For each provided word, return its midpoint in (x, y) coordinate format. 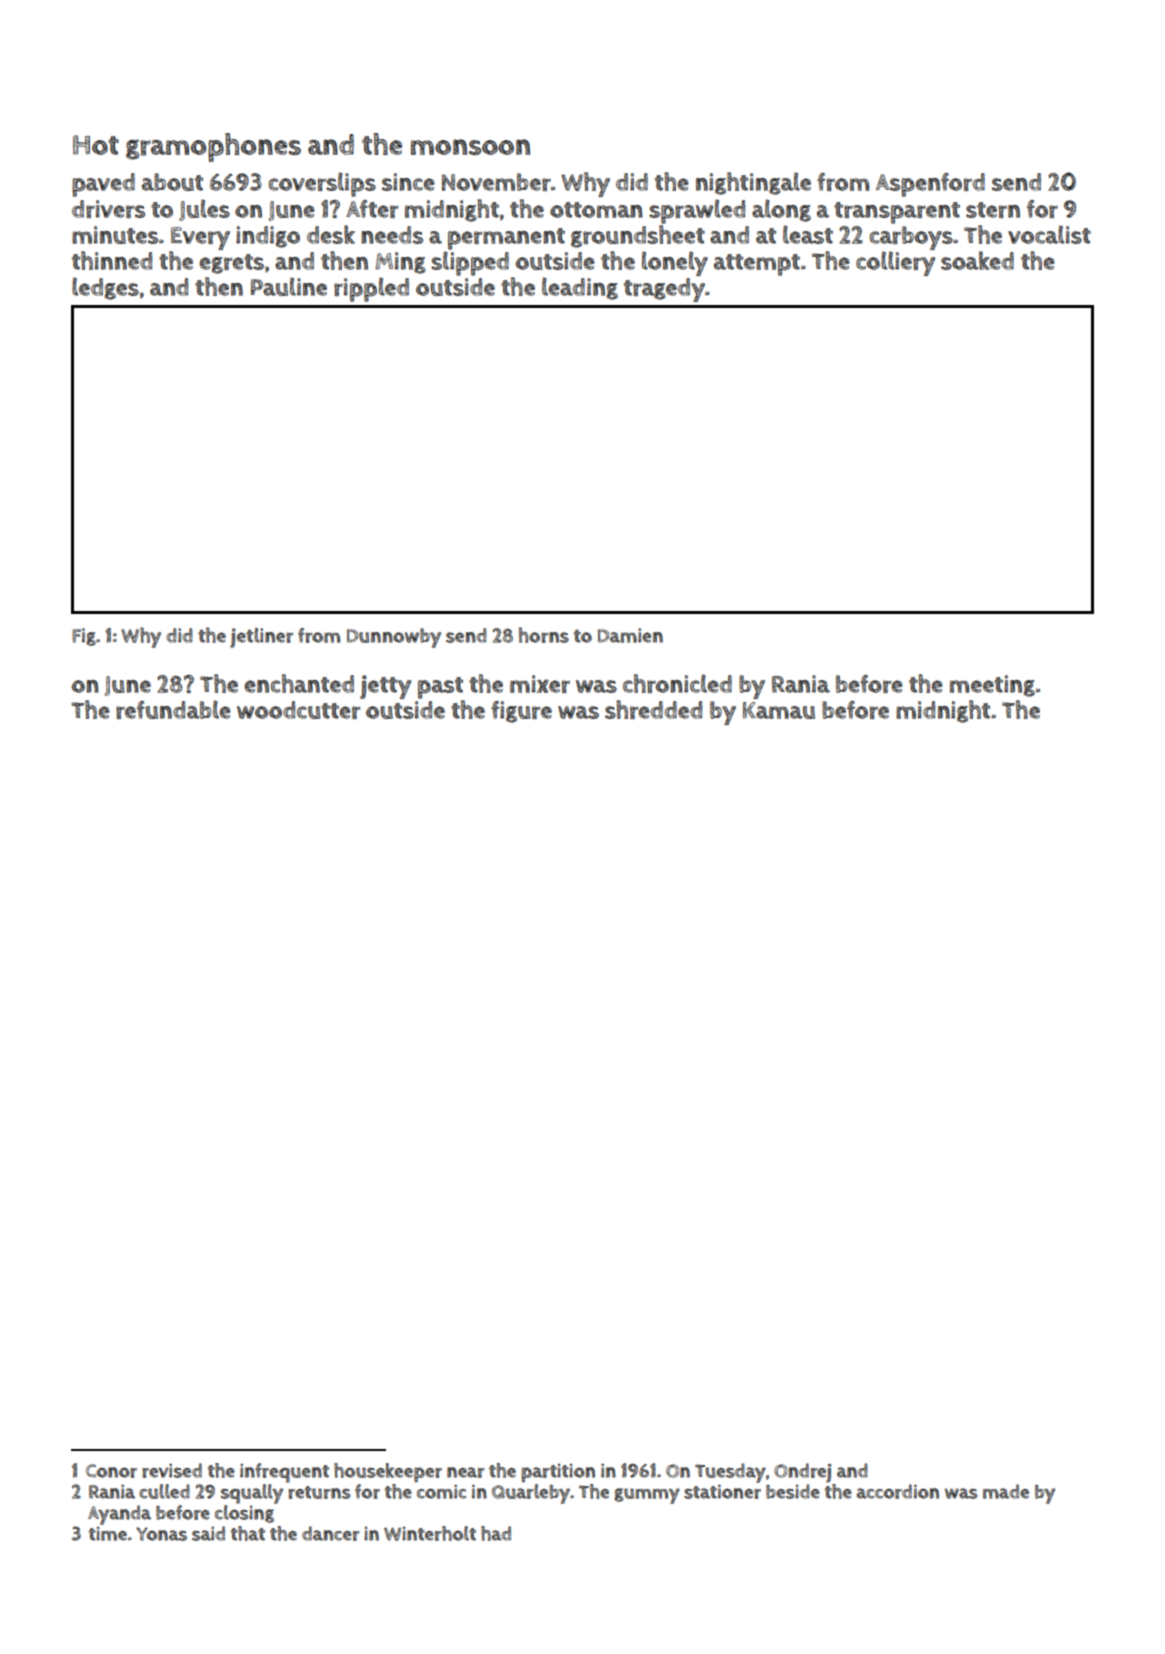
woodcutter (298, 710)
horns (544, 635)
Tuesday (730, 1473)
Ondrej (802, 1473)
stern (993, 210)
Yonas (161, 1534)
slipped (470, 263)
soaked (977, 260)
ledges (105, 288)
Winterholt (430, 1533)
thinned (112, 260)
